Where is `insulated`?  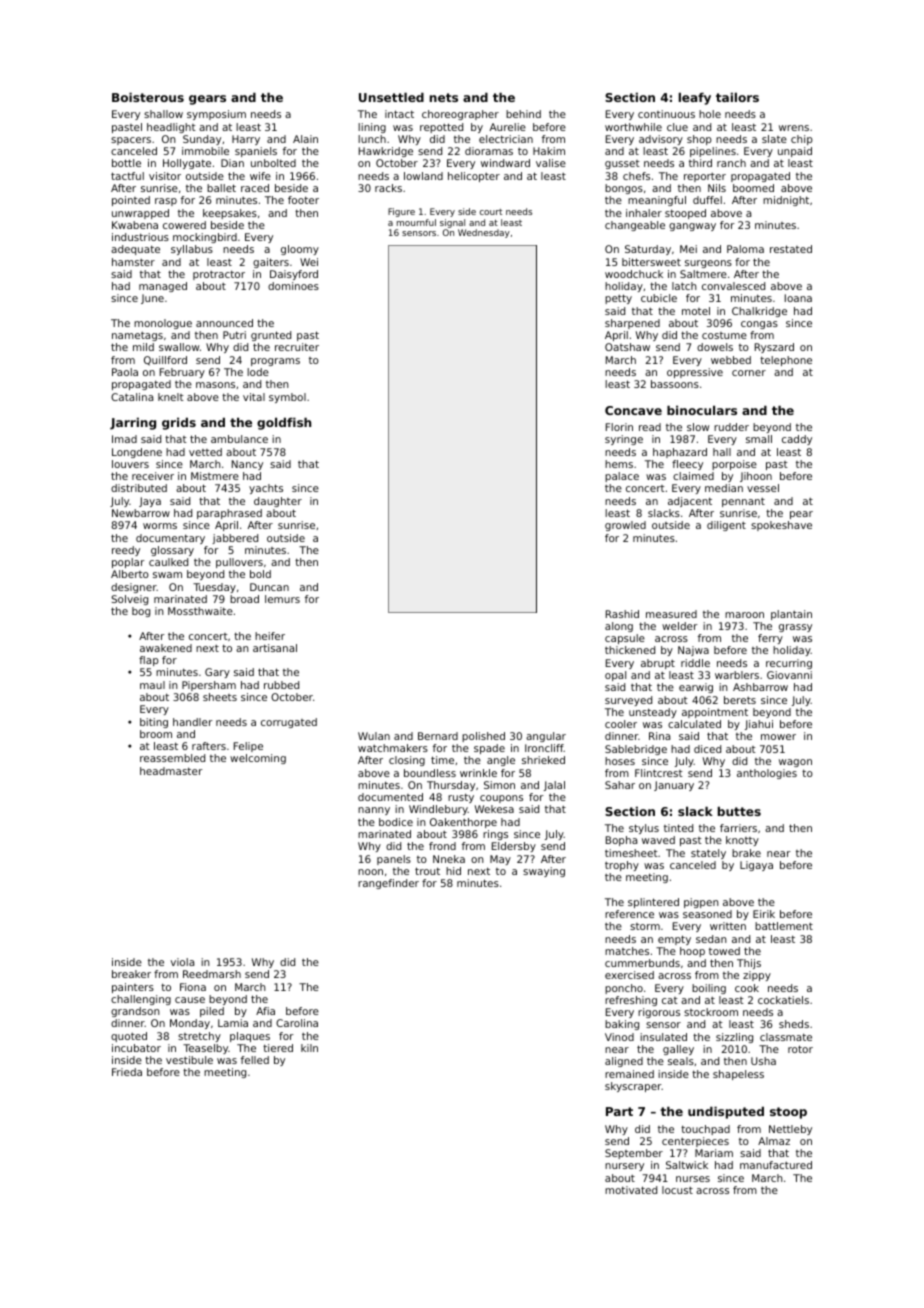 insulated is located at coordinates (663, 1037).
